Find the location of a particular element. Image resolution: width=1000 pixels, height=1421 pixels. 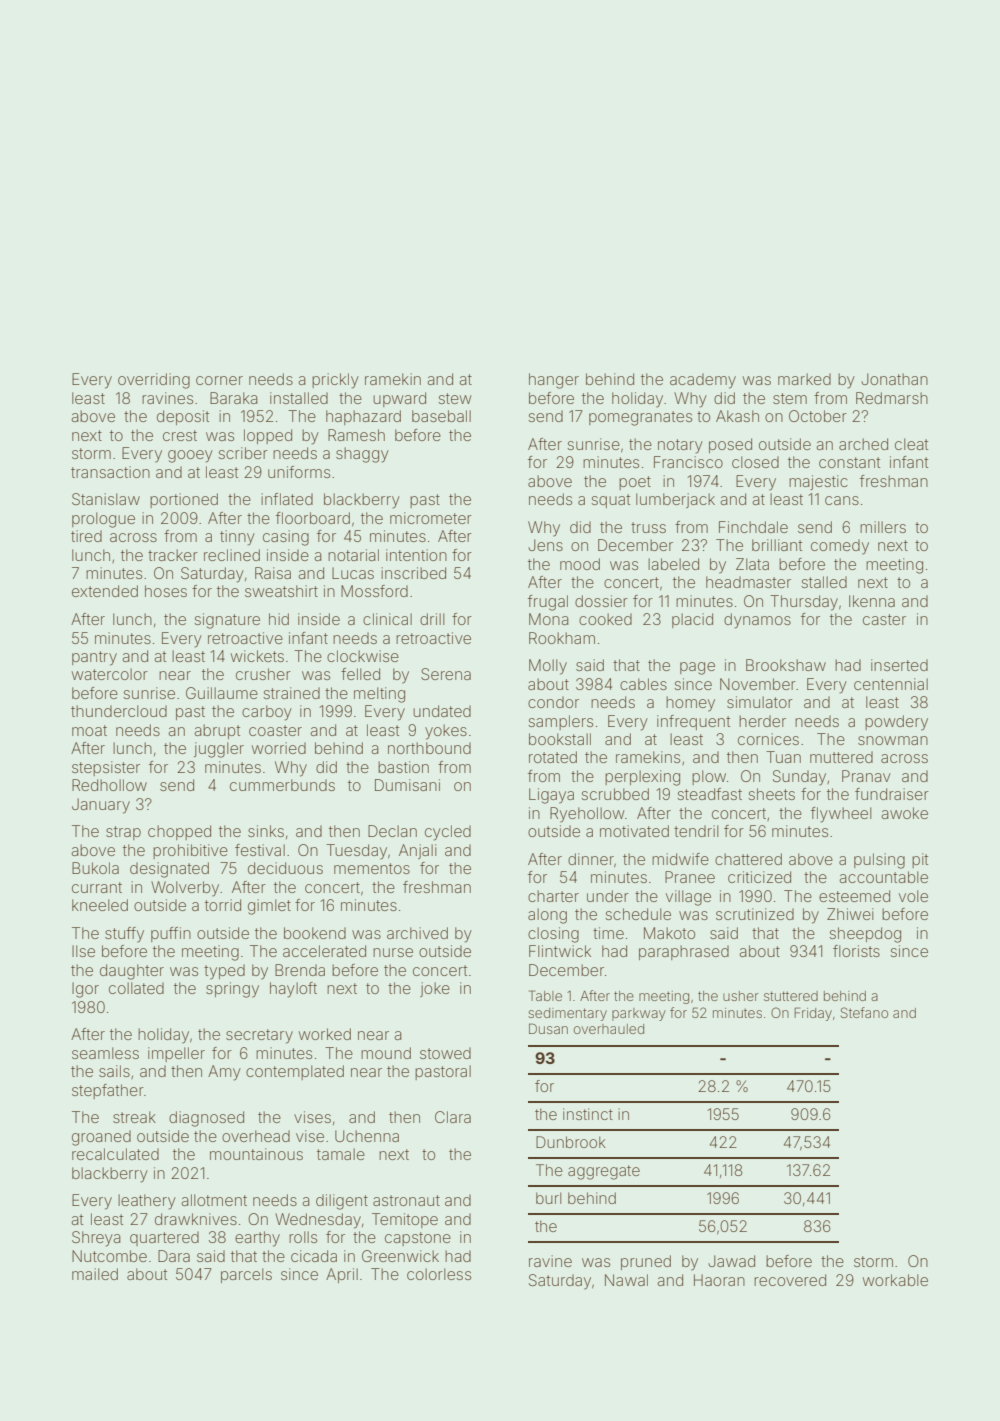

Anjali is located at coordinates (418, 851).
